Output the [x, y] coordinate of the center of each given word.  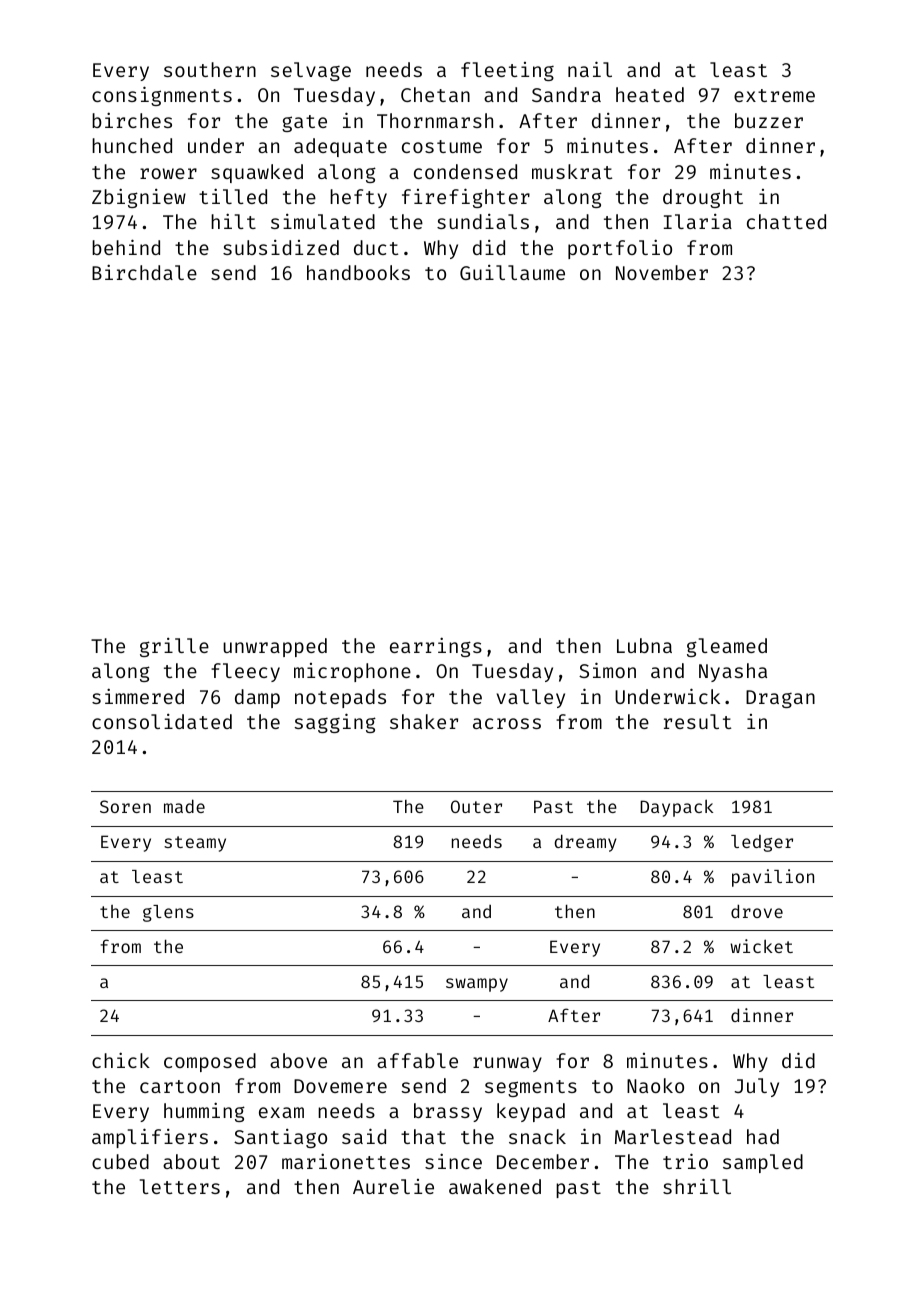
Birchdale [144, 272]
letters [180, 1186]
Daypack [676, 808]
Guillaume [512, 272]
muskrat [572, 171]
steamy [195, 844]
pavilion [773, 878]
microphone [352, 672]
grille [174, 647]
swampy [477, 985]
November [662, 272]
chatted [786, 221]
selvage [311, 71]
